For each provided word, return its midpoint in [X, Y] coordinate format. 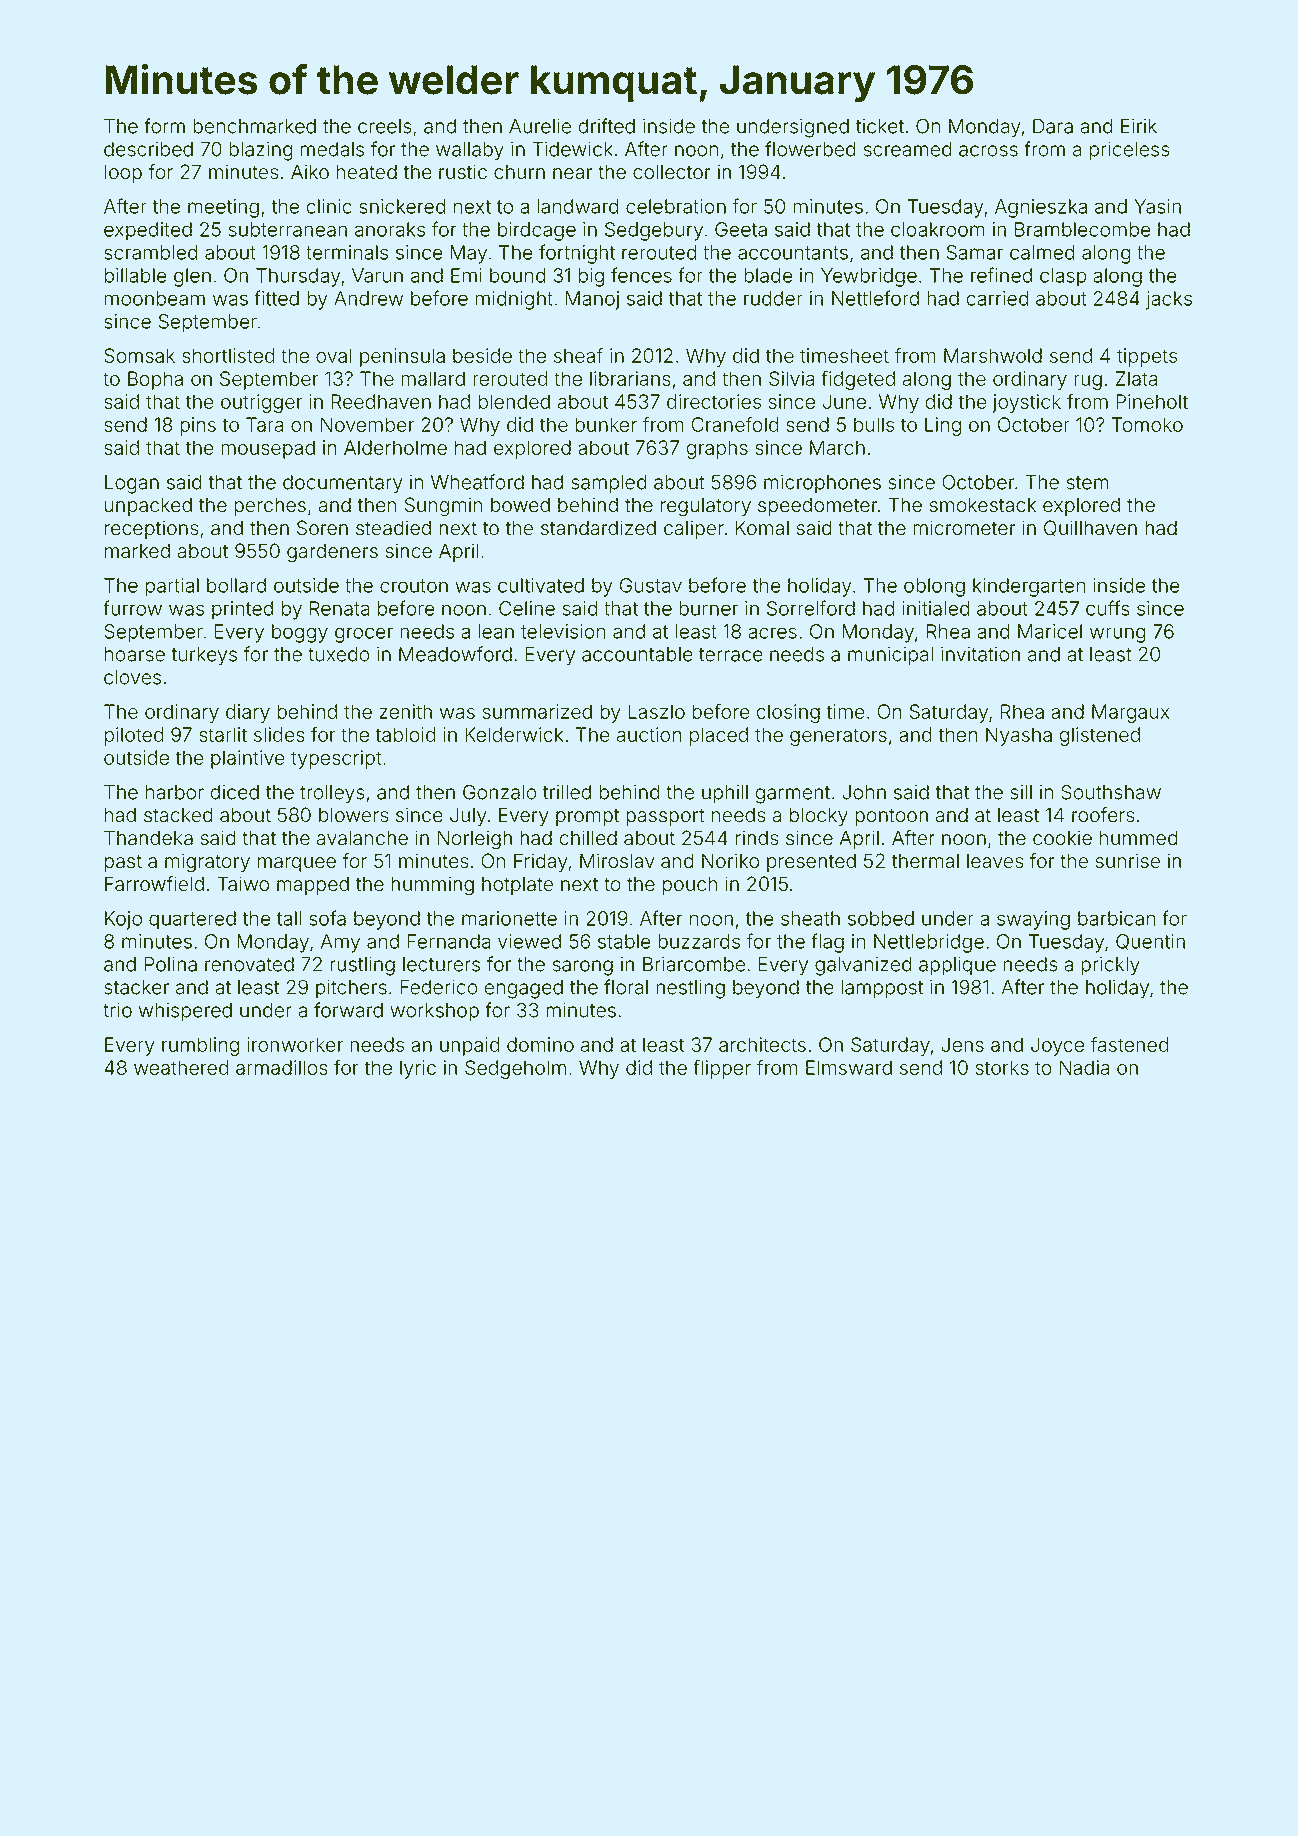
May [468, 254]
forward [348, 1010]
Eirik [1139, 126]
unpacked [148, 506]
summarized [537, 711]
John [864, 792]
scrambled [151, 252]
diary [248, 713]
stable [624, 941]
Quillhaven [1090, 528]
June [844, 401]
